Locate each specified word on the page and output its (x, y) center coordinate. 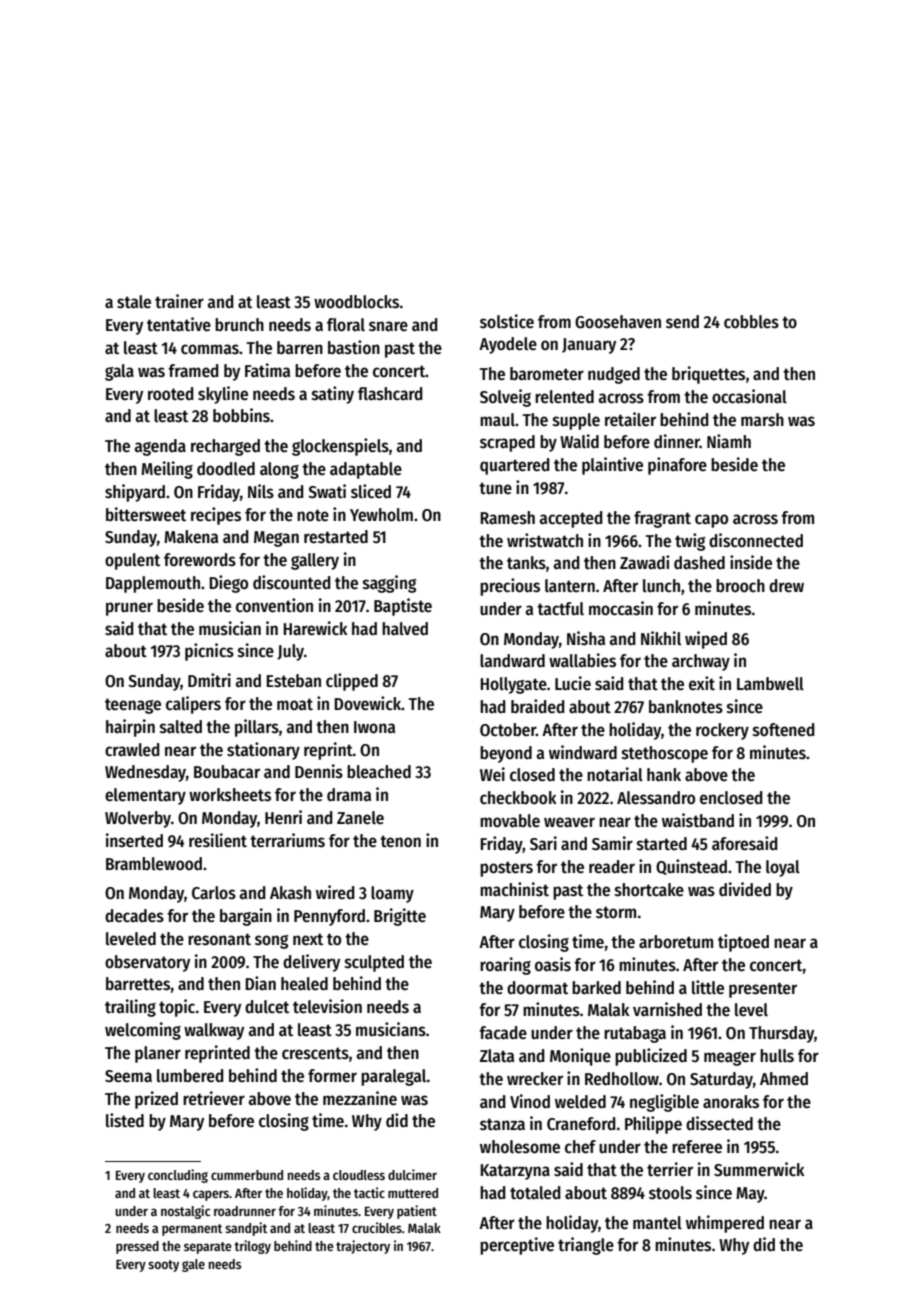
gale (193, 1265)
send (682, 322)
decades (134, 916)
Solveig (505, 398)
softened (784, 730)
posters (506, 869)
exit (702, 683)
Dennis (319, 771)
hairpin (130, 728)
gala (119, 372)
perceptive (517, 1246)
